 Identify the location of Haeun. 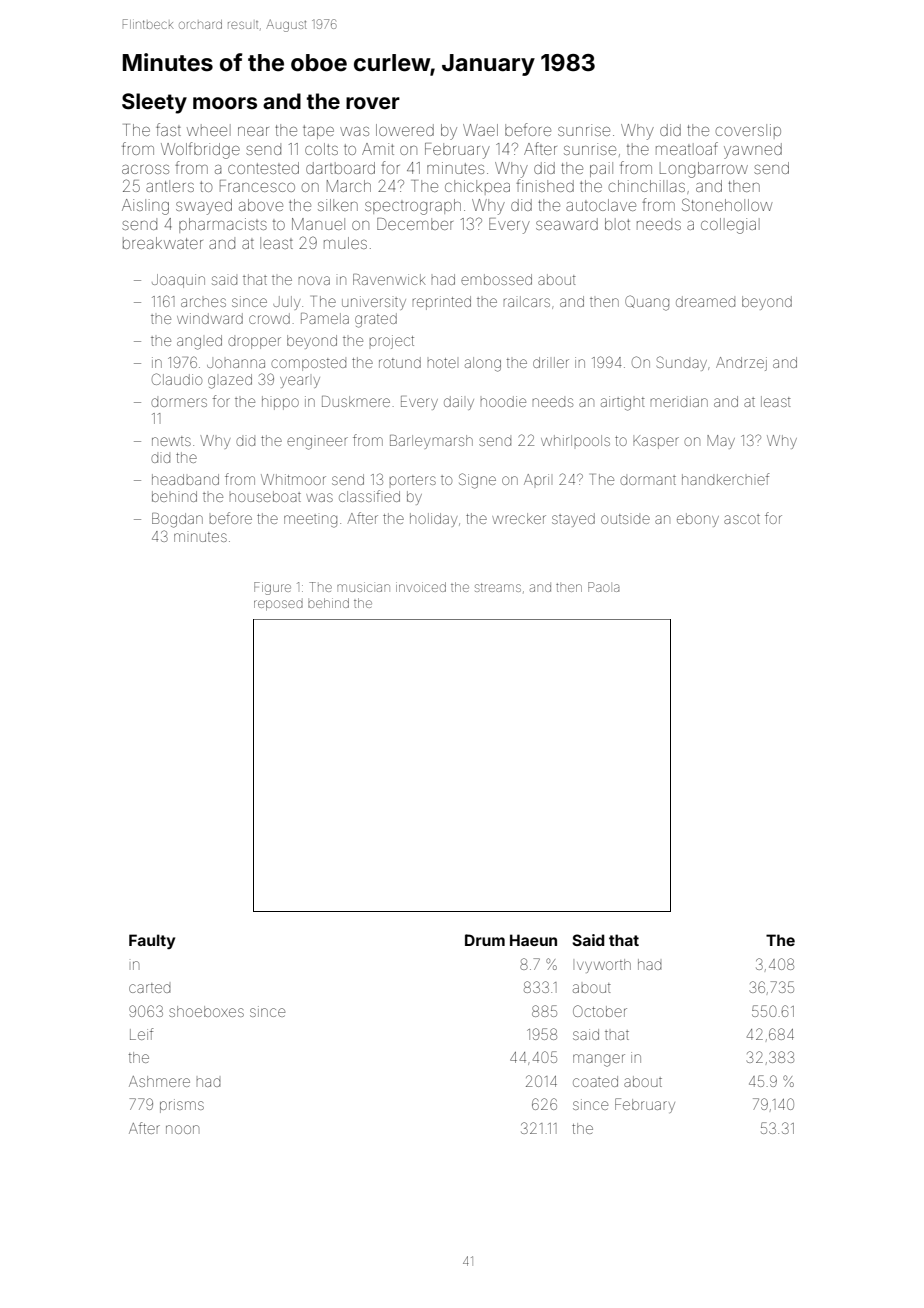
(533, 940).
